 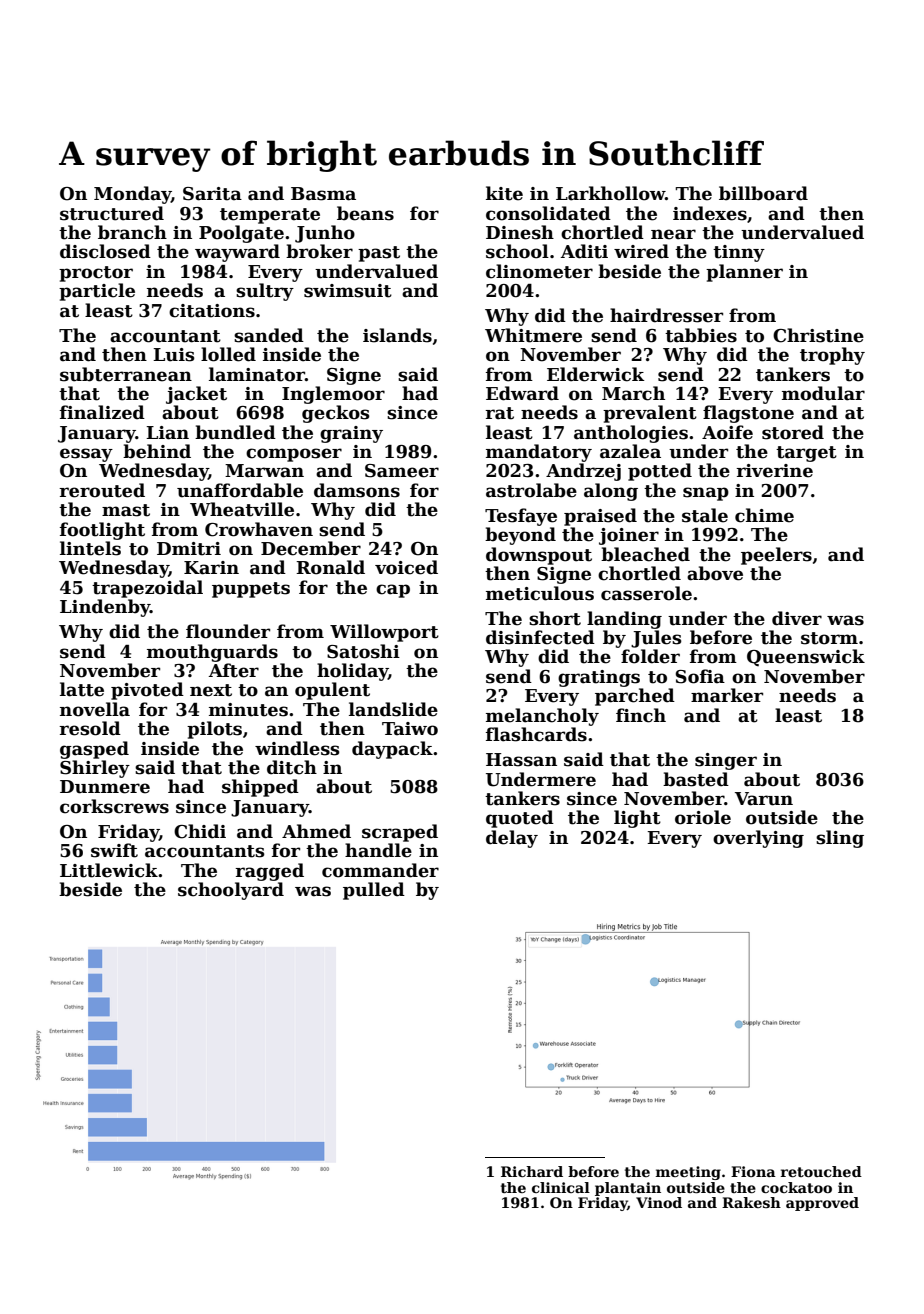 What do you see at coordinates (596, 374) in the page?
I see `Elderwick` at bounding box center [596, 374].
